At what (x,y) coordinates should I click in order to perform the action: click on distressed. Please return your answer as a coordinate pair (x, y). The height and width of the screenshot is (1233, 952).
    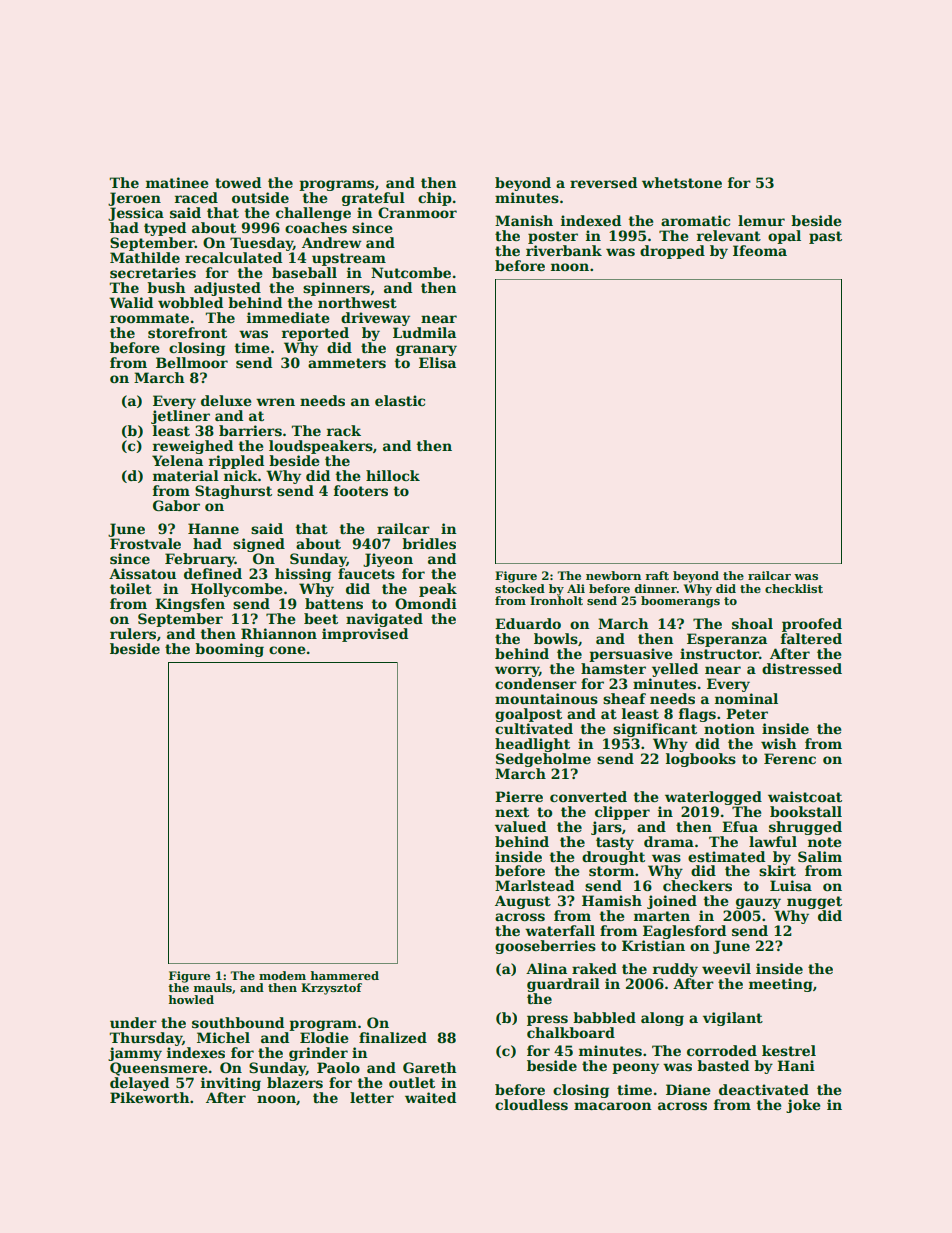
    Looking at the image, I should click on (802, 668).
